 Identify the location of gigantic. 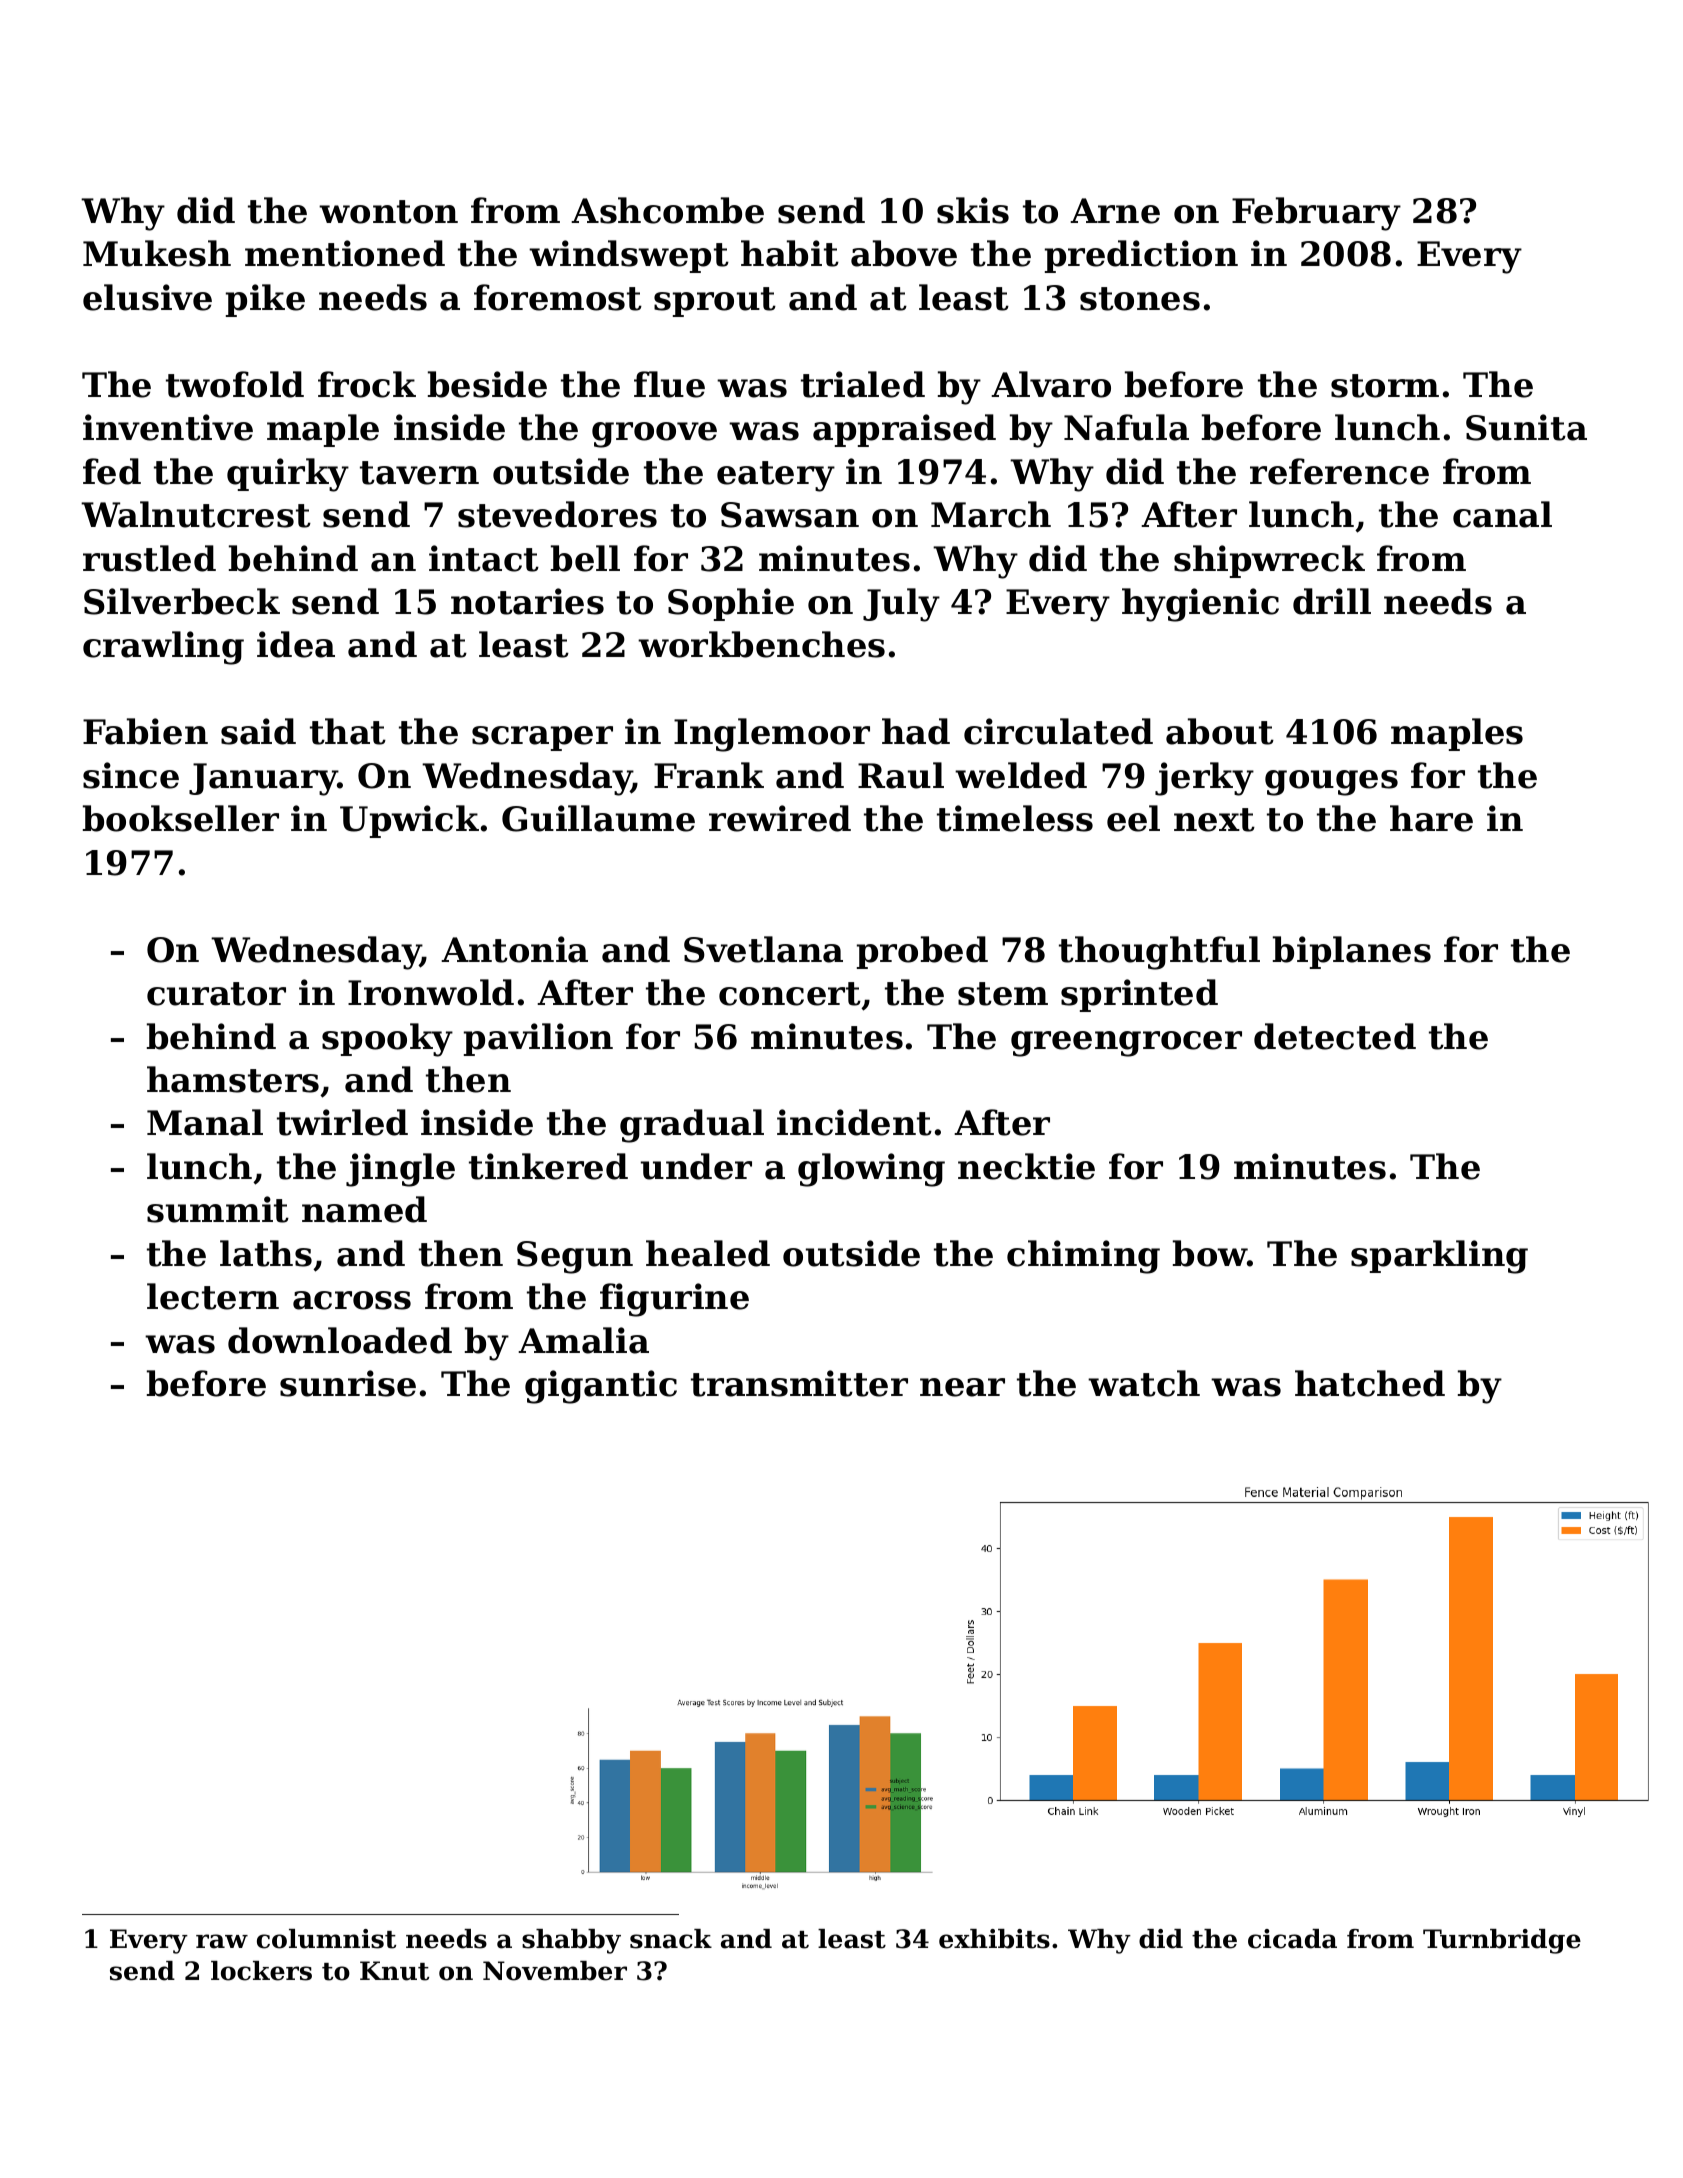
(601, 1387).
